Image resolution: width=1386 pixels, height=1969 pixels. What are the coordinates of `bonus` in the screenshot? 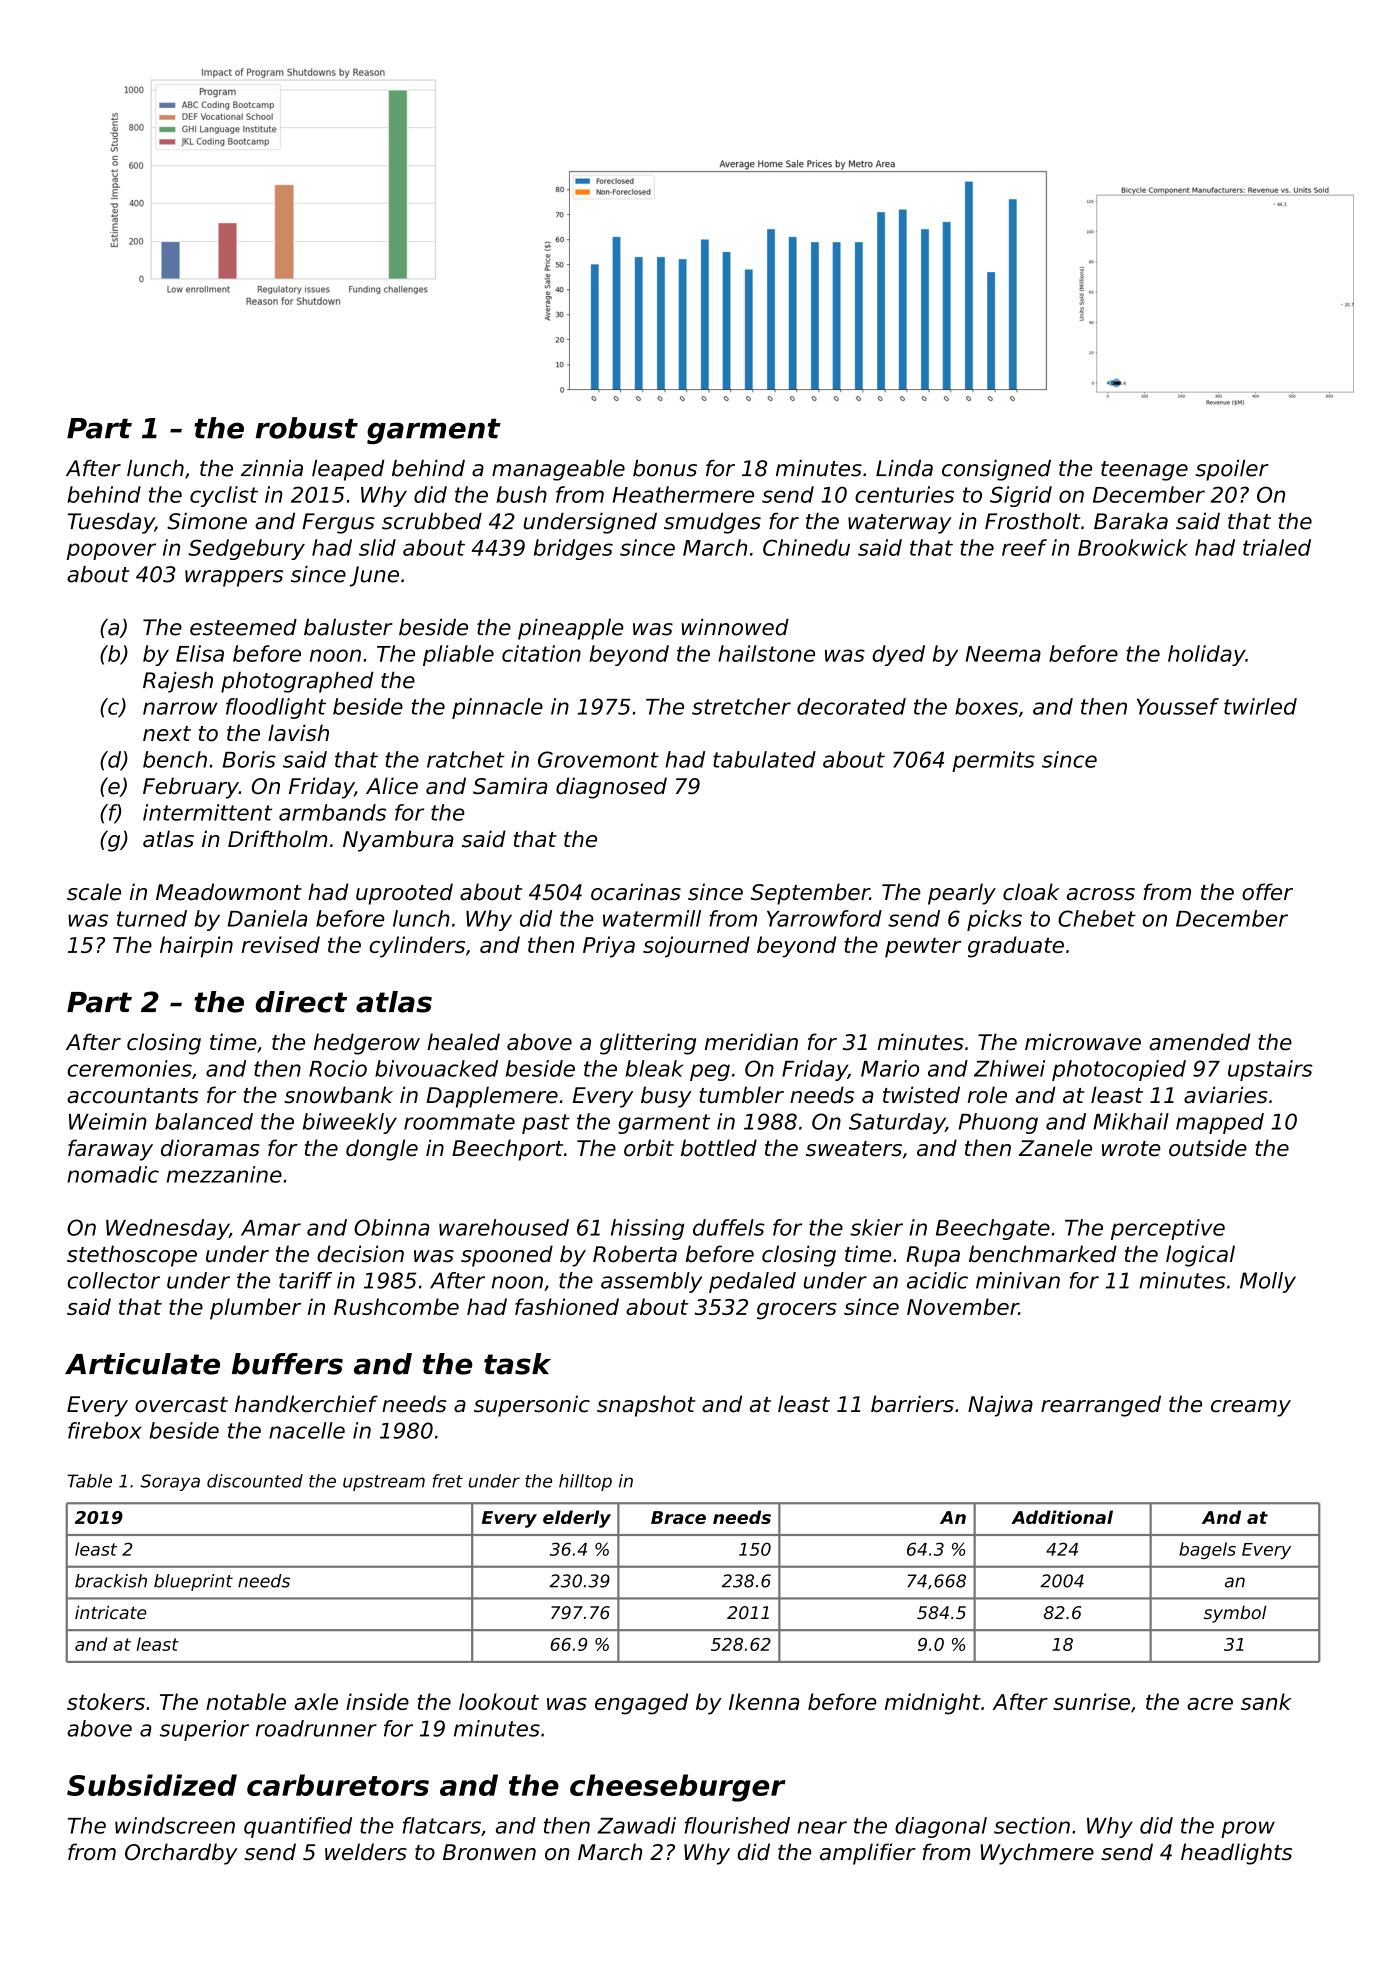 It's located at (665, 468).
